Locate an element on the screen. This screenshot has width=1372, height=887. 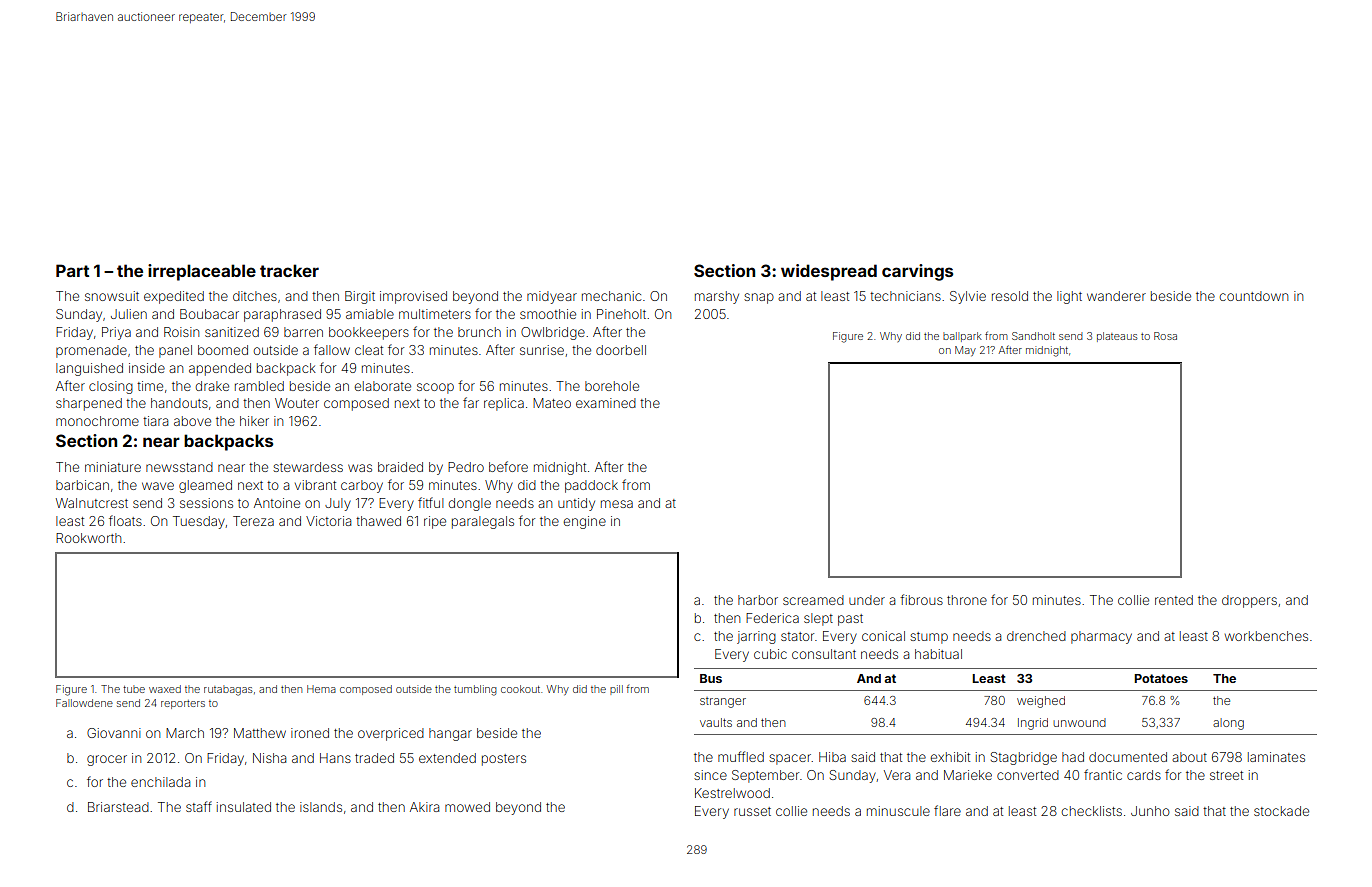
droppers is located at coordinates (1249, 601).
